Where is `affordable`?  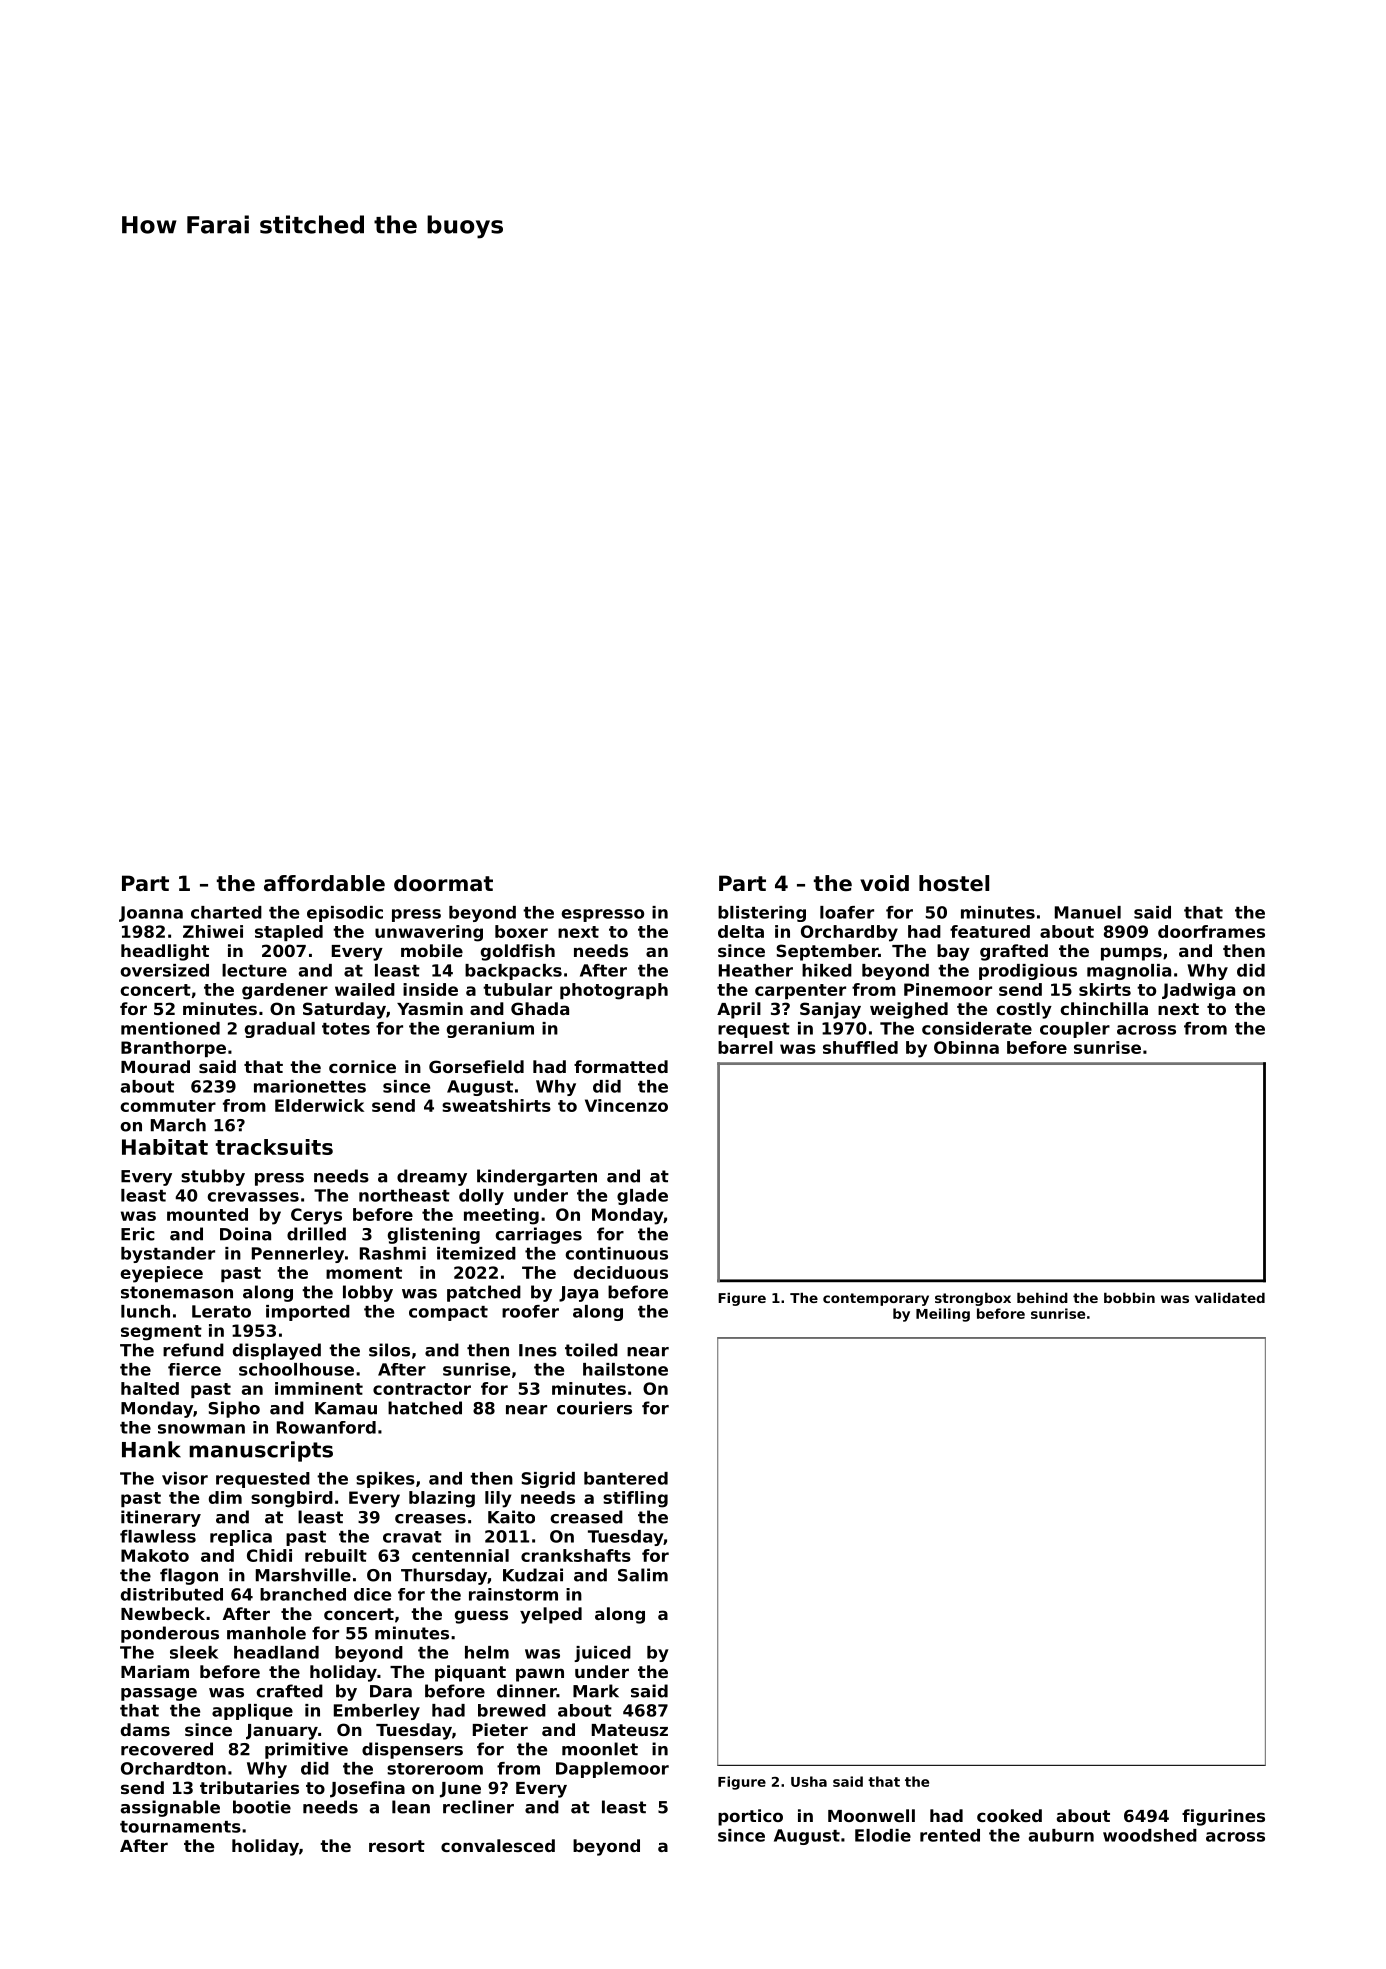
affordable is located at coordinates (324, 883).
